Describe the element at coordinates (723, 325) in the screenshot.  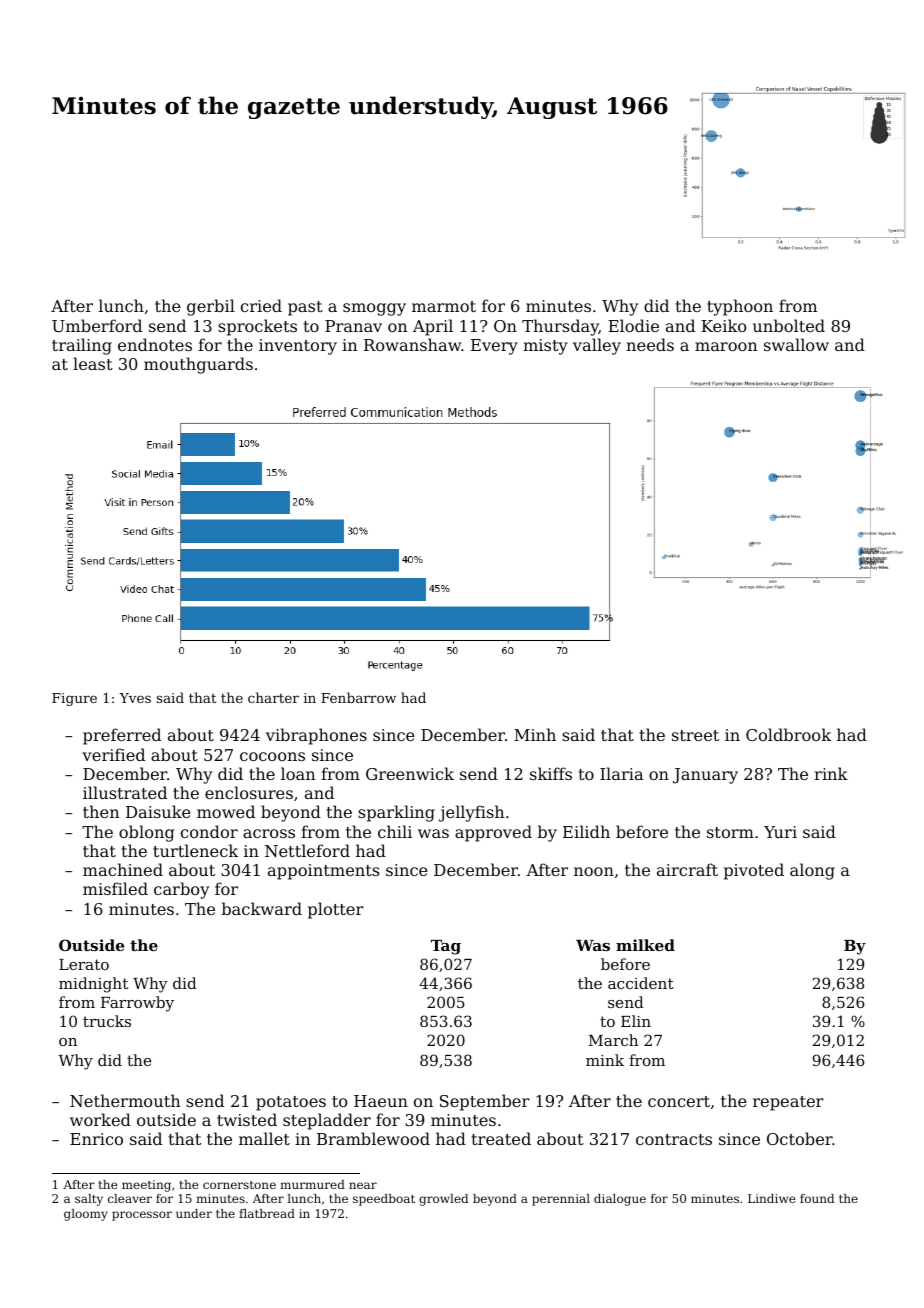
I see `Keiko` at that location.
